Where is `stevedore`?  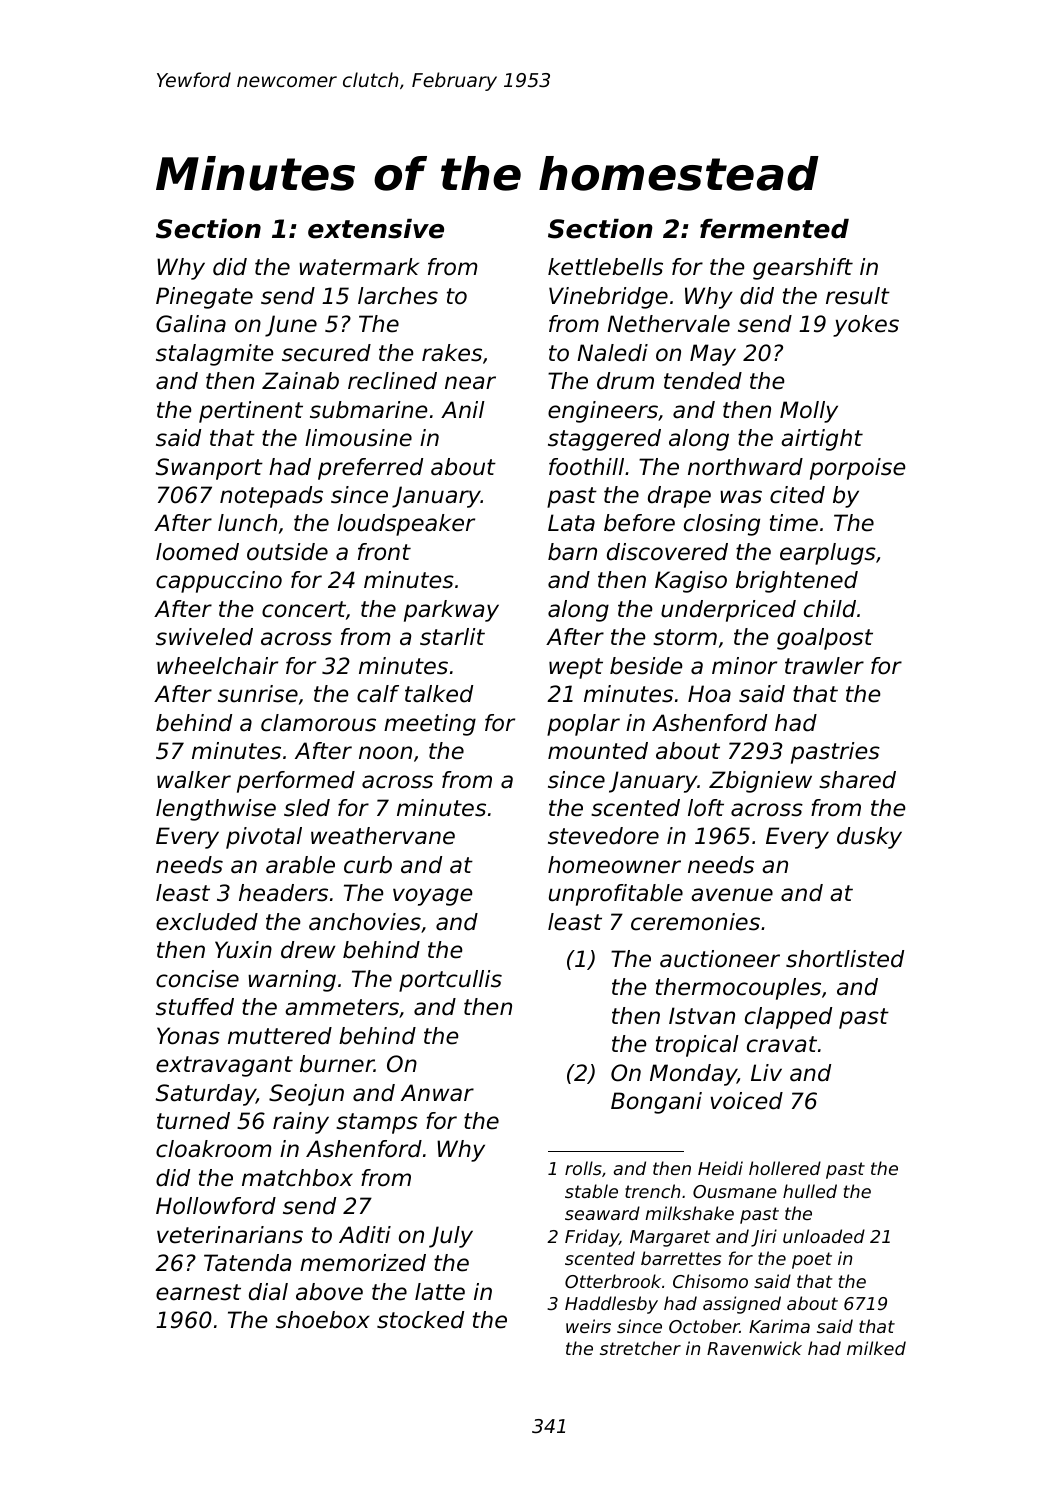 stevedore is located at coordinates (603, 836).
